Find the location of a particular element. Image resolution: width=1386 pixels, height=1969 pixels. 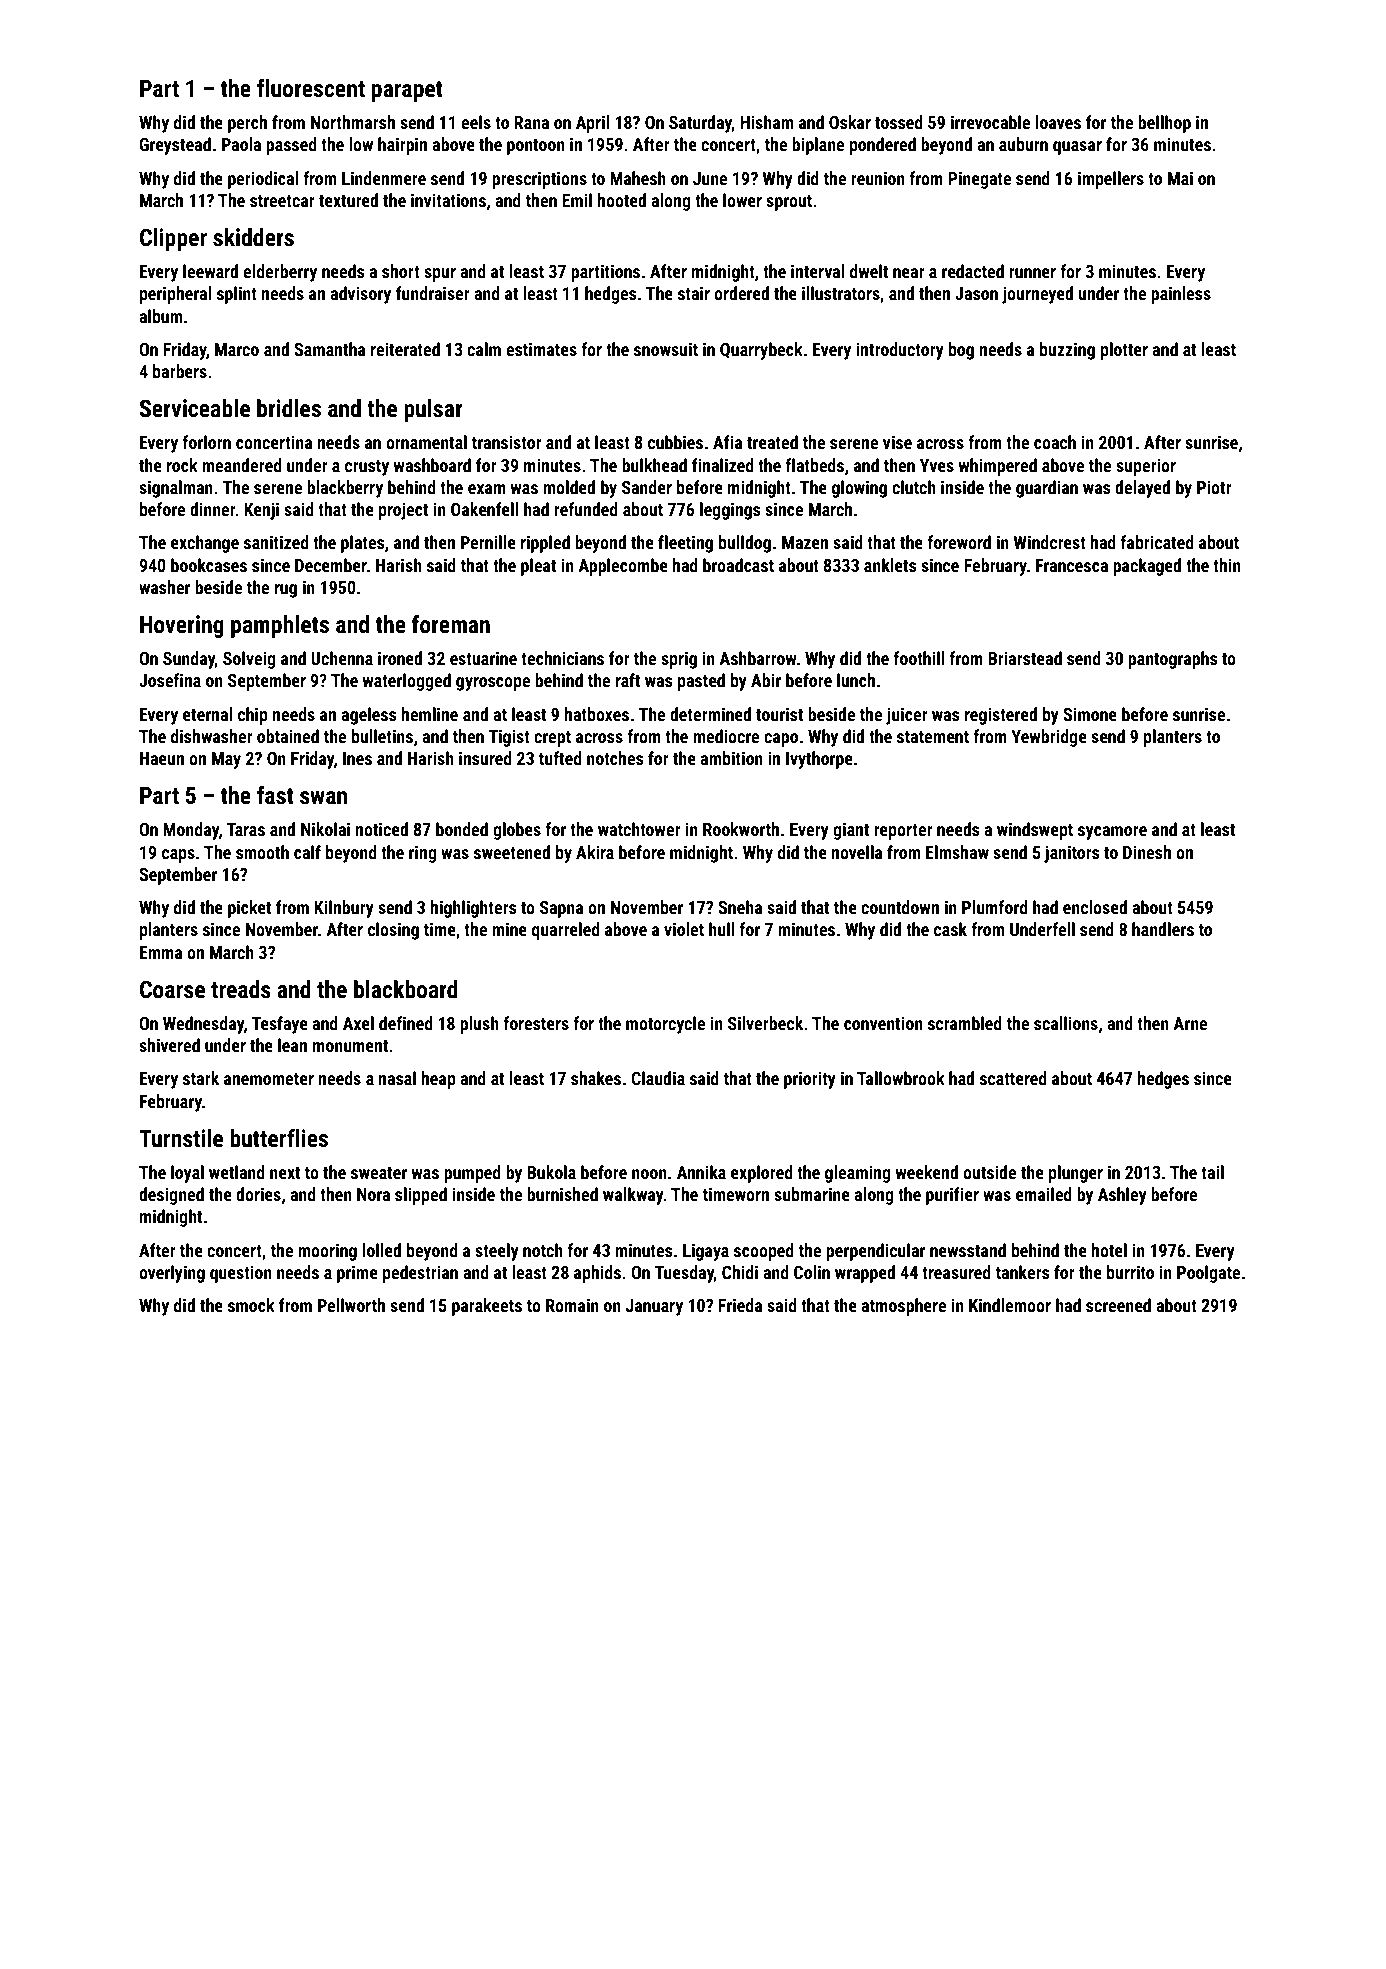

loaves is located at coordinates (1058, 122).
